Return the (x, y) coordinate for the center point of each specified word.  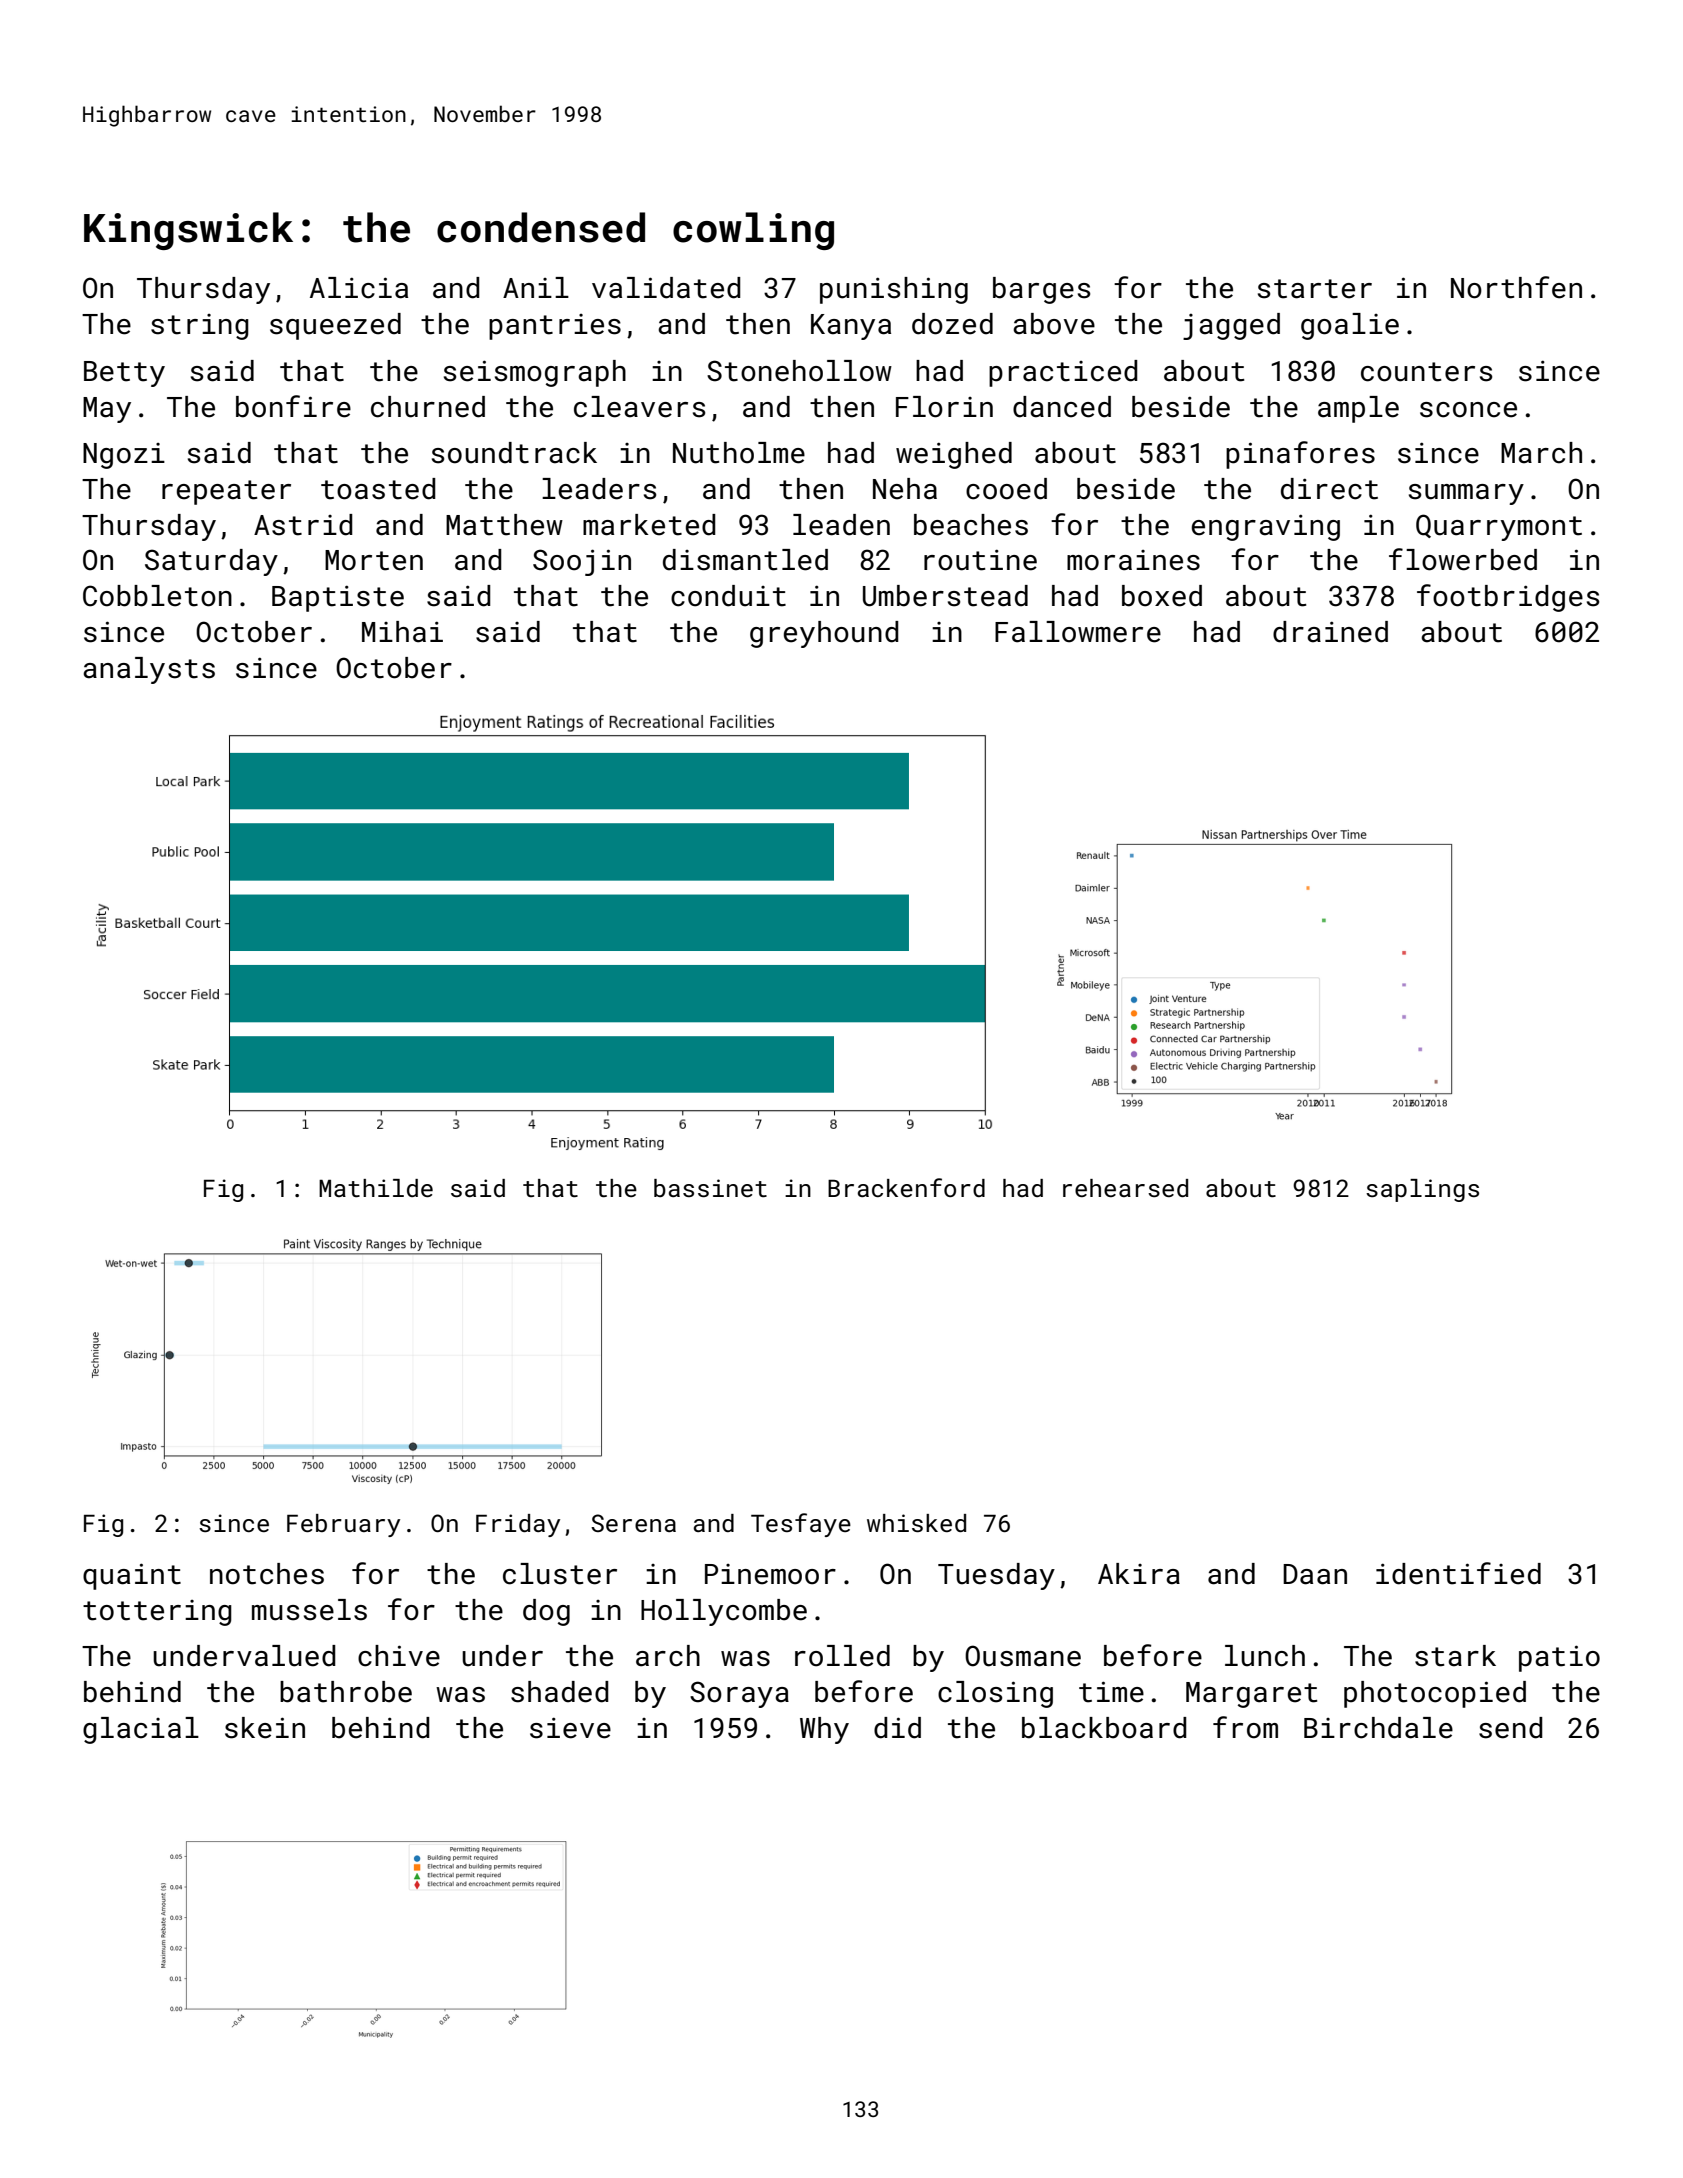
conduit (728, 596)
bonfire (293, 406)
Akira (1139, 1574)
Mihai (402, 632)
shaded (560, 1692)
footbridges (1508, 598)
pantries (555, 327)
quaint (132, 1576)
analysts (149, 670)
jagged (1231, 326)
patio (1559, 1658)
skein (265, 1728)
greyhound (824, 634)
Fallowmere (1078, 632)
